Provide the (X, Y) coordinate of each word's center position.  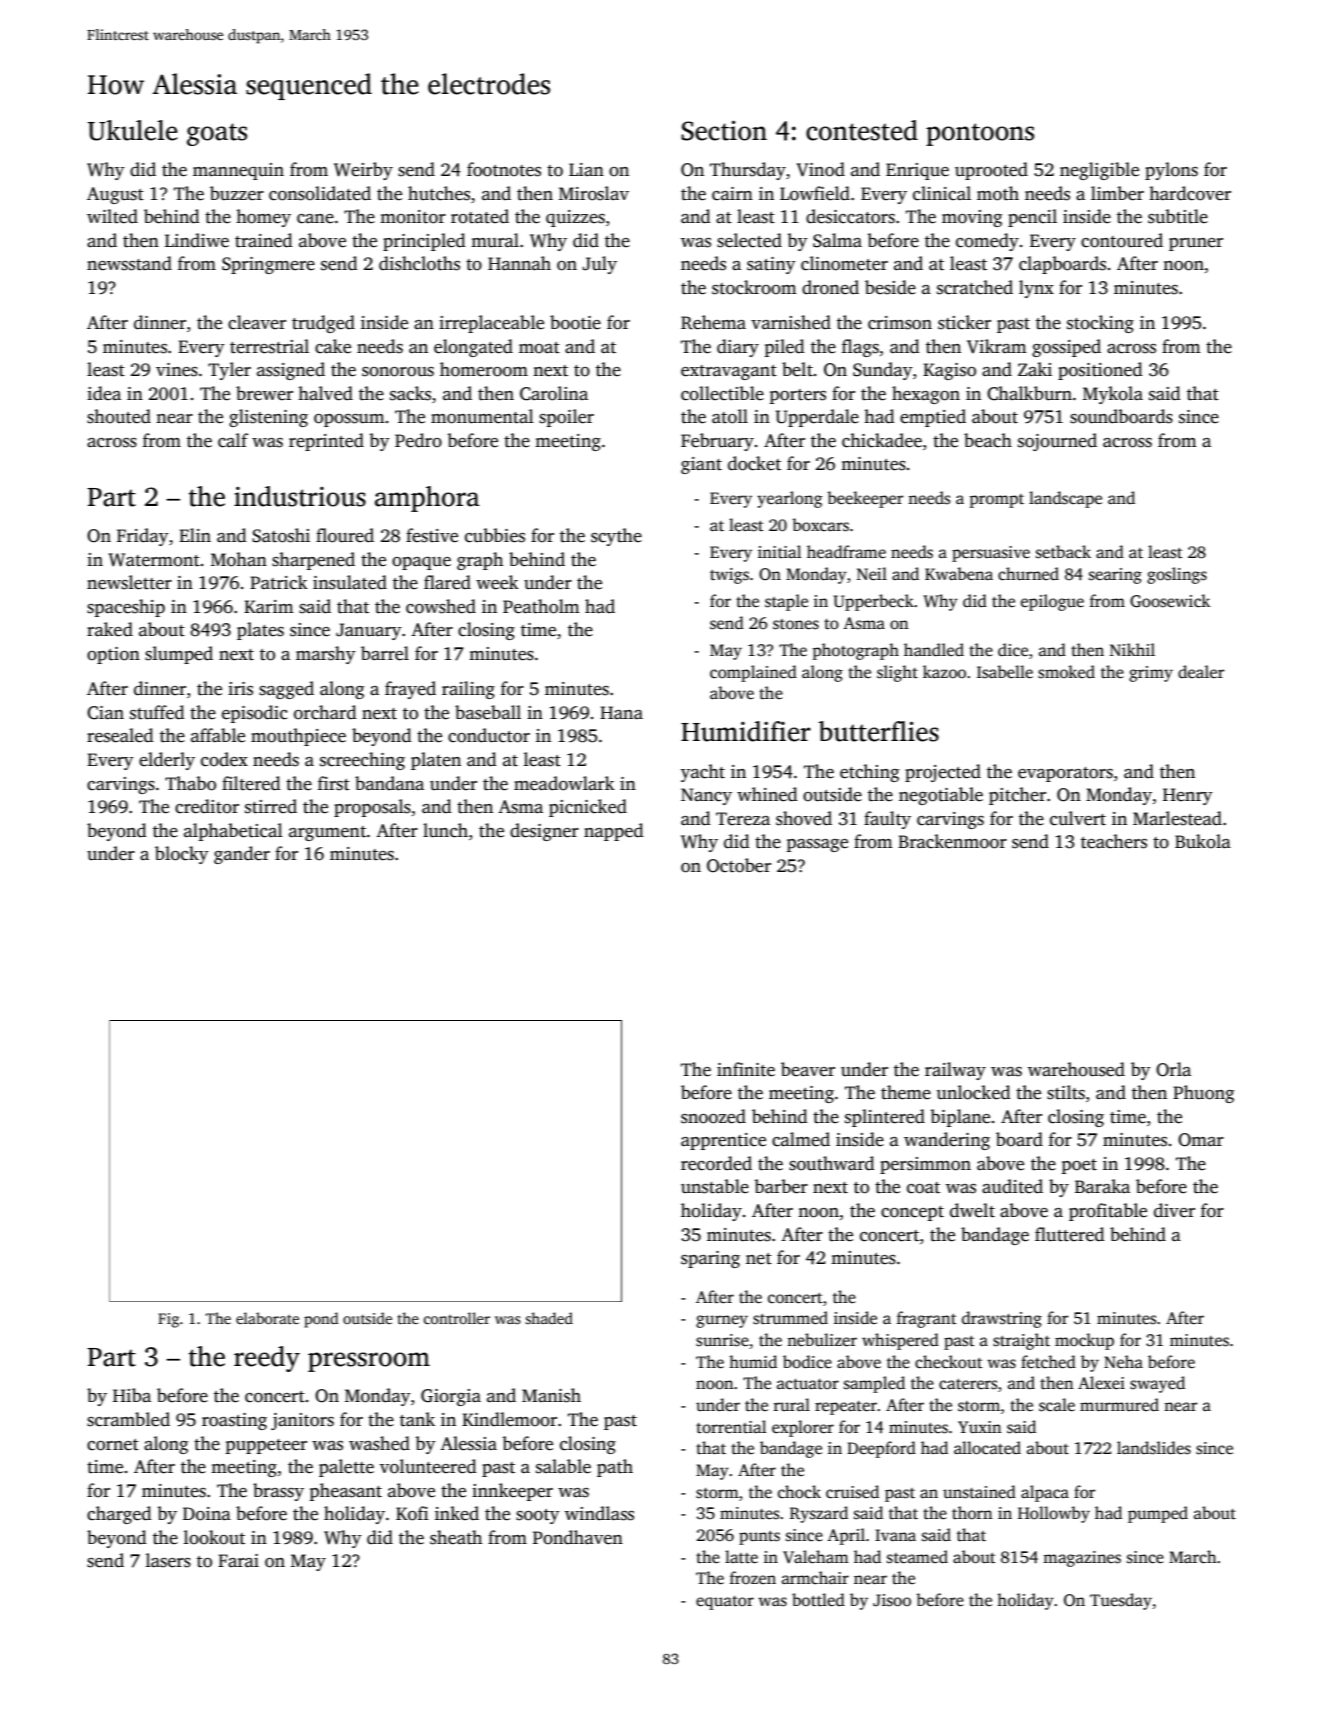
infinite (746, 1069)
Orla (1173, 1069)
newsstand (129, 263)
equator (725, 1603)
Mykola (1113, 395)
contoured (1122, 240)
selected (749, 240)
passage (817, 845)
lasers (168, 1560)
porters (798, 396)
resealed (120, 735)
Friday (143, 537)
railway (955, 1071)
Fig (168, 1320)
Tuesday (1121, 1601)
